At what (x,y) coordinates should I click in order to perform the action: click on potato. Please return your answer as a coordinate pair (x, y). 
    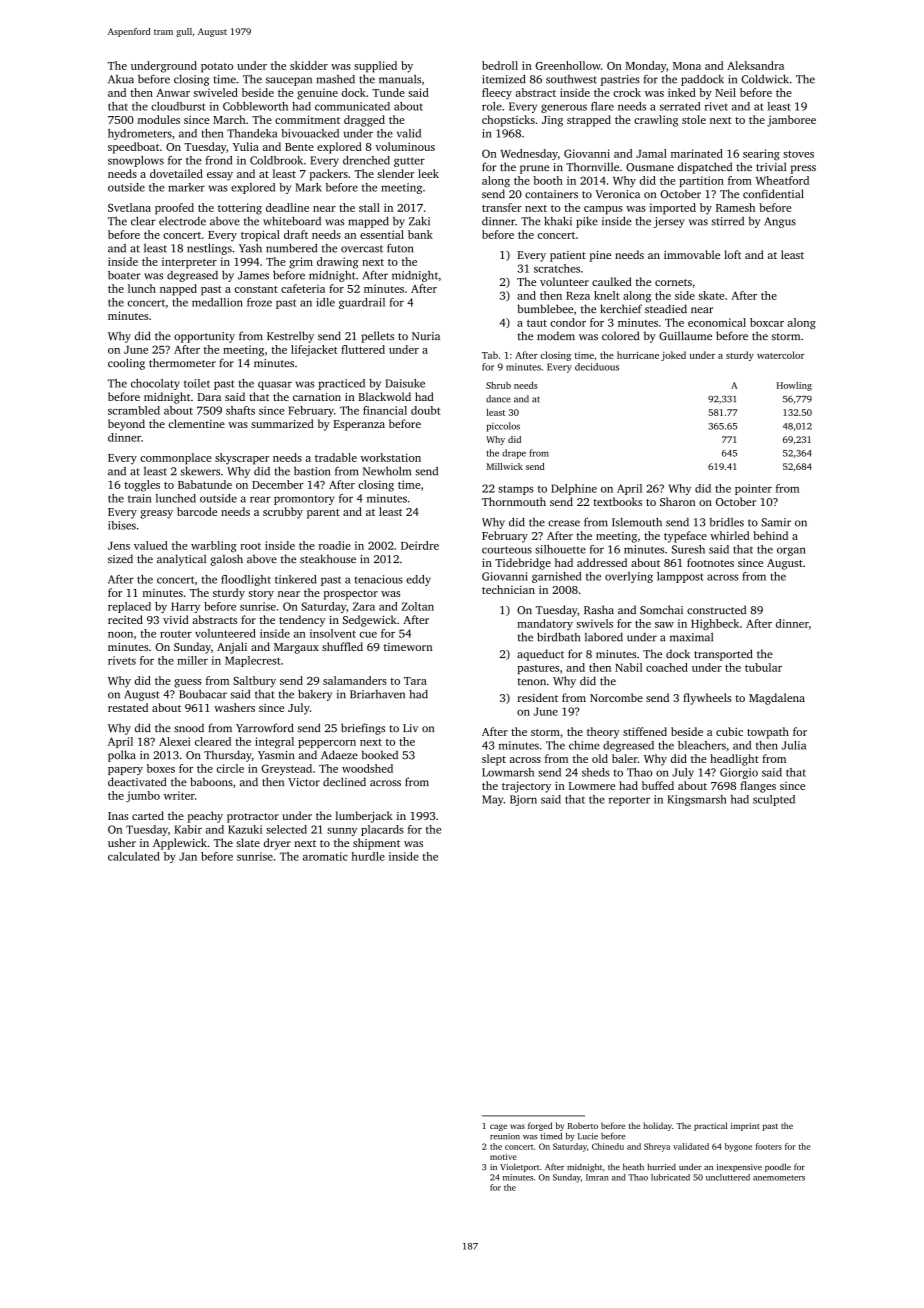
    Looking at the image, I should click on (217, 68).
